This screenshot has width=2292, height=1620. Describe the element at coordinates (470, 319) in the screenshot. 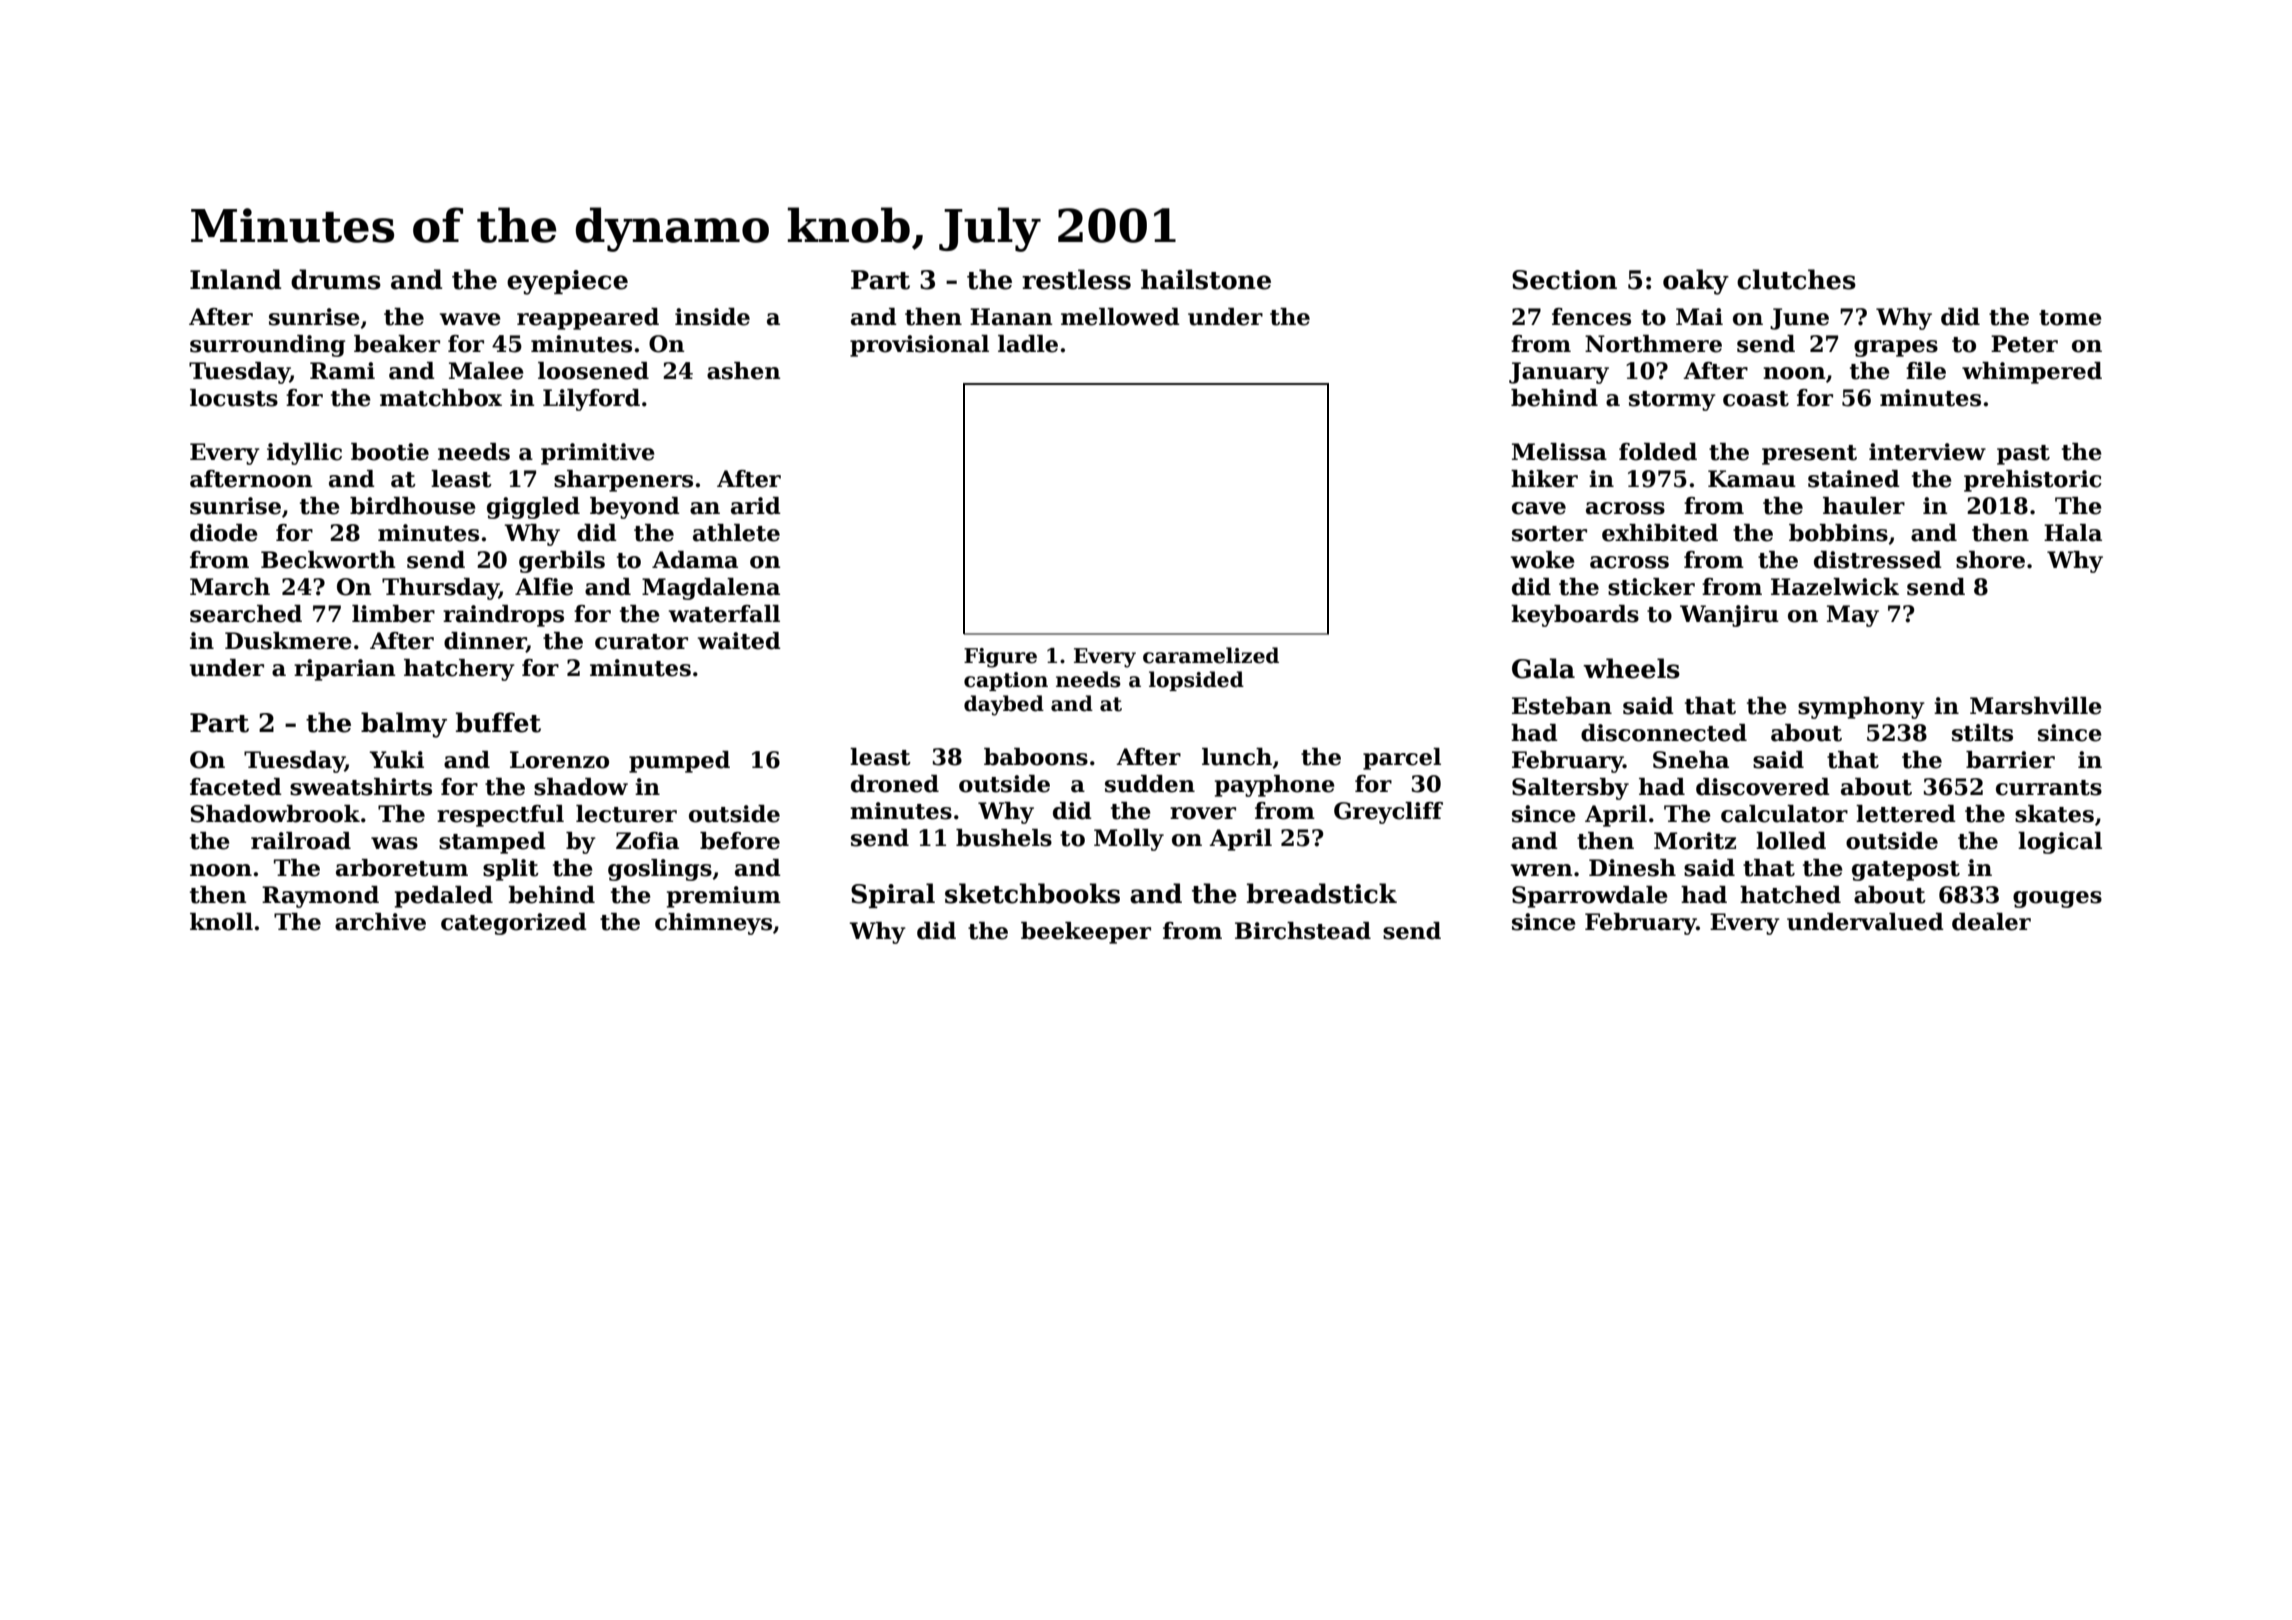

I see `wave` at that location.
